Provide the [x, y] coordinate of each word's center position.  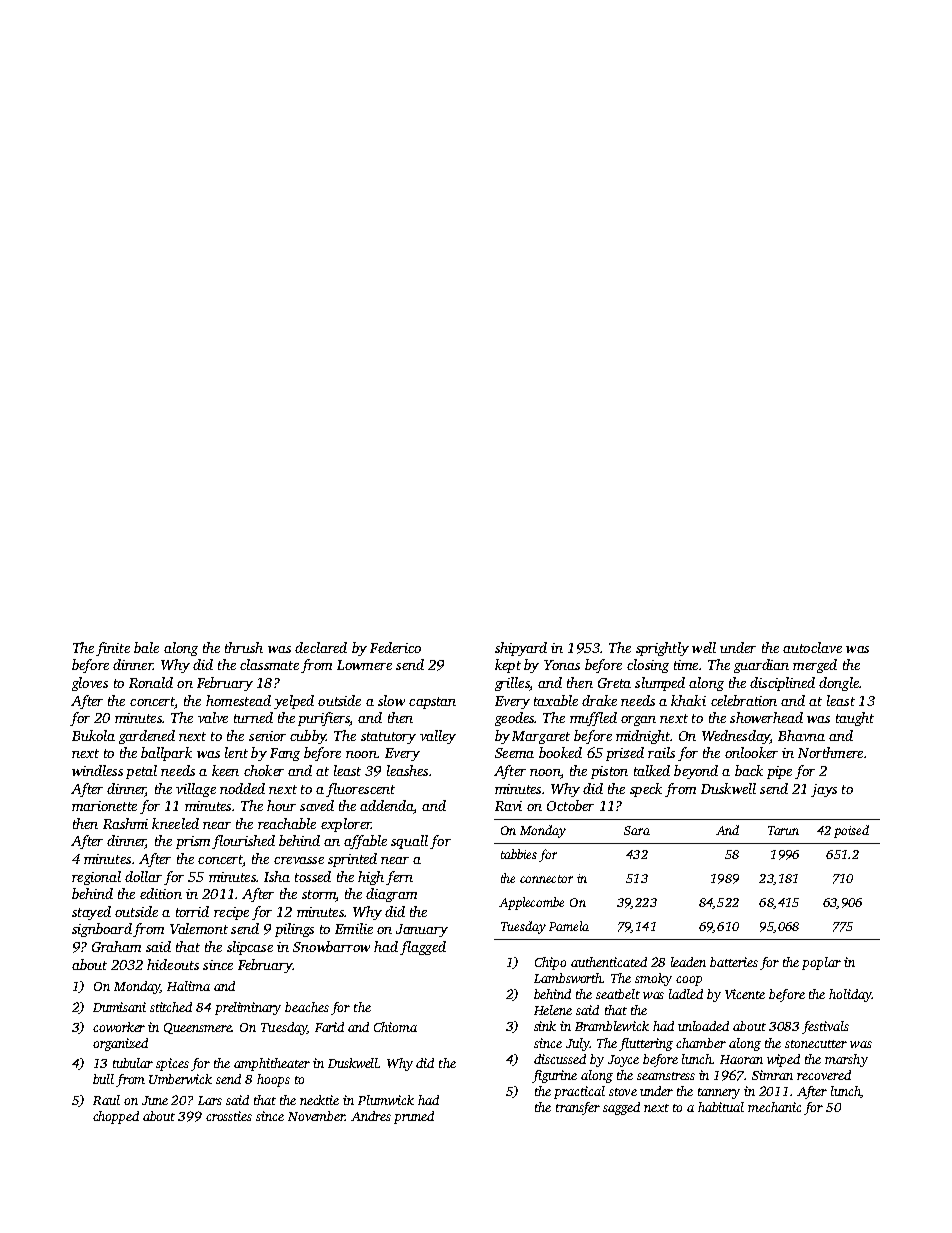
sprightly [662, 649]
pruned [414, 1117]
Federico [395, 647]
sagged [621, 1108]
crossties [229, 1116]
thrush [244, 647]
